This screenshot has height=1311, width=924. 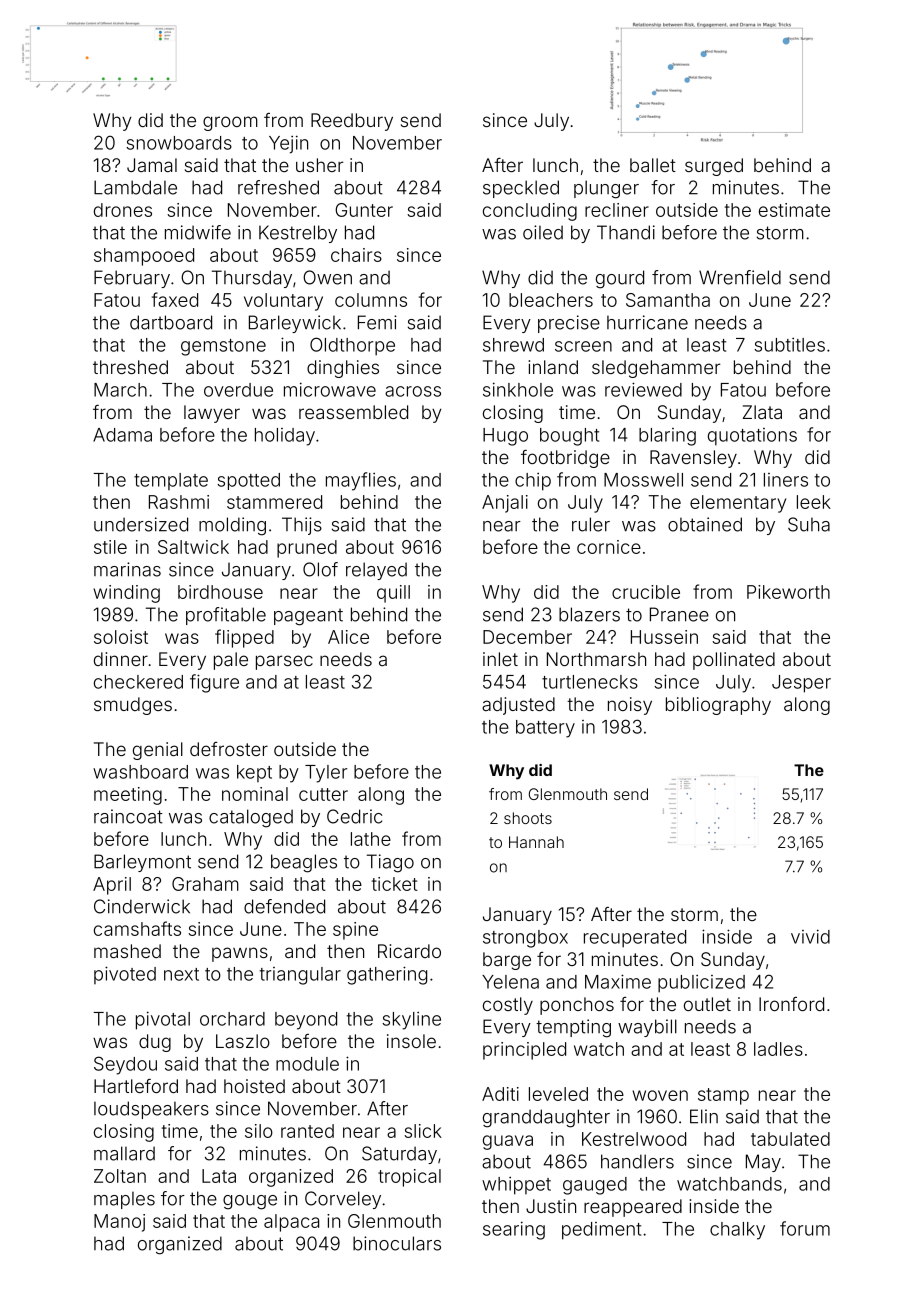 What do you see at coordinates (288, 144) in the screenshot?
I see `Yejin` at bounding box center [288, 144].
